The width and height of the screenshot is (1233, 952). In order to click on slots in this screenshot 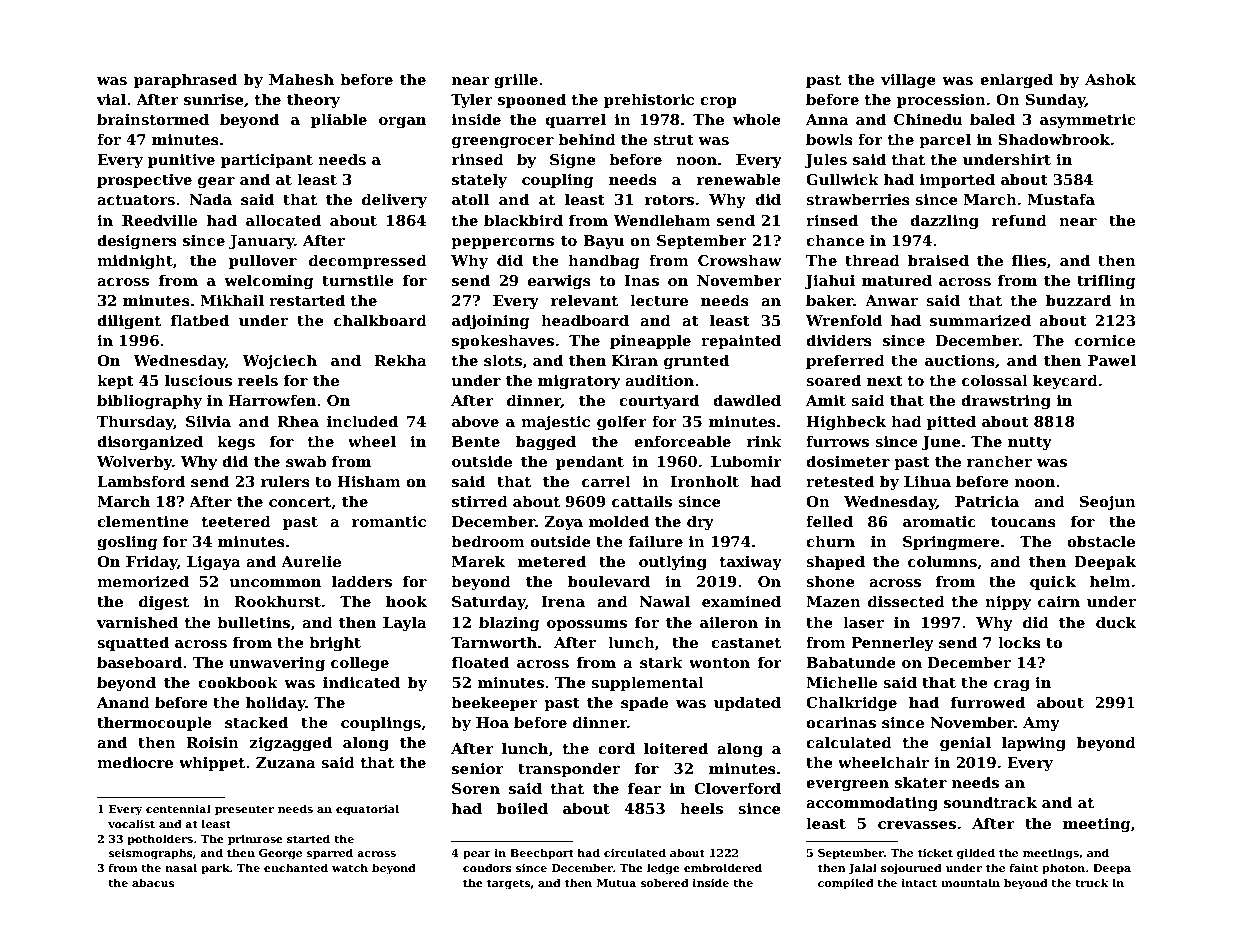, I will do `click(503, 360)`.
